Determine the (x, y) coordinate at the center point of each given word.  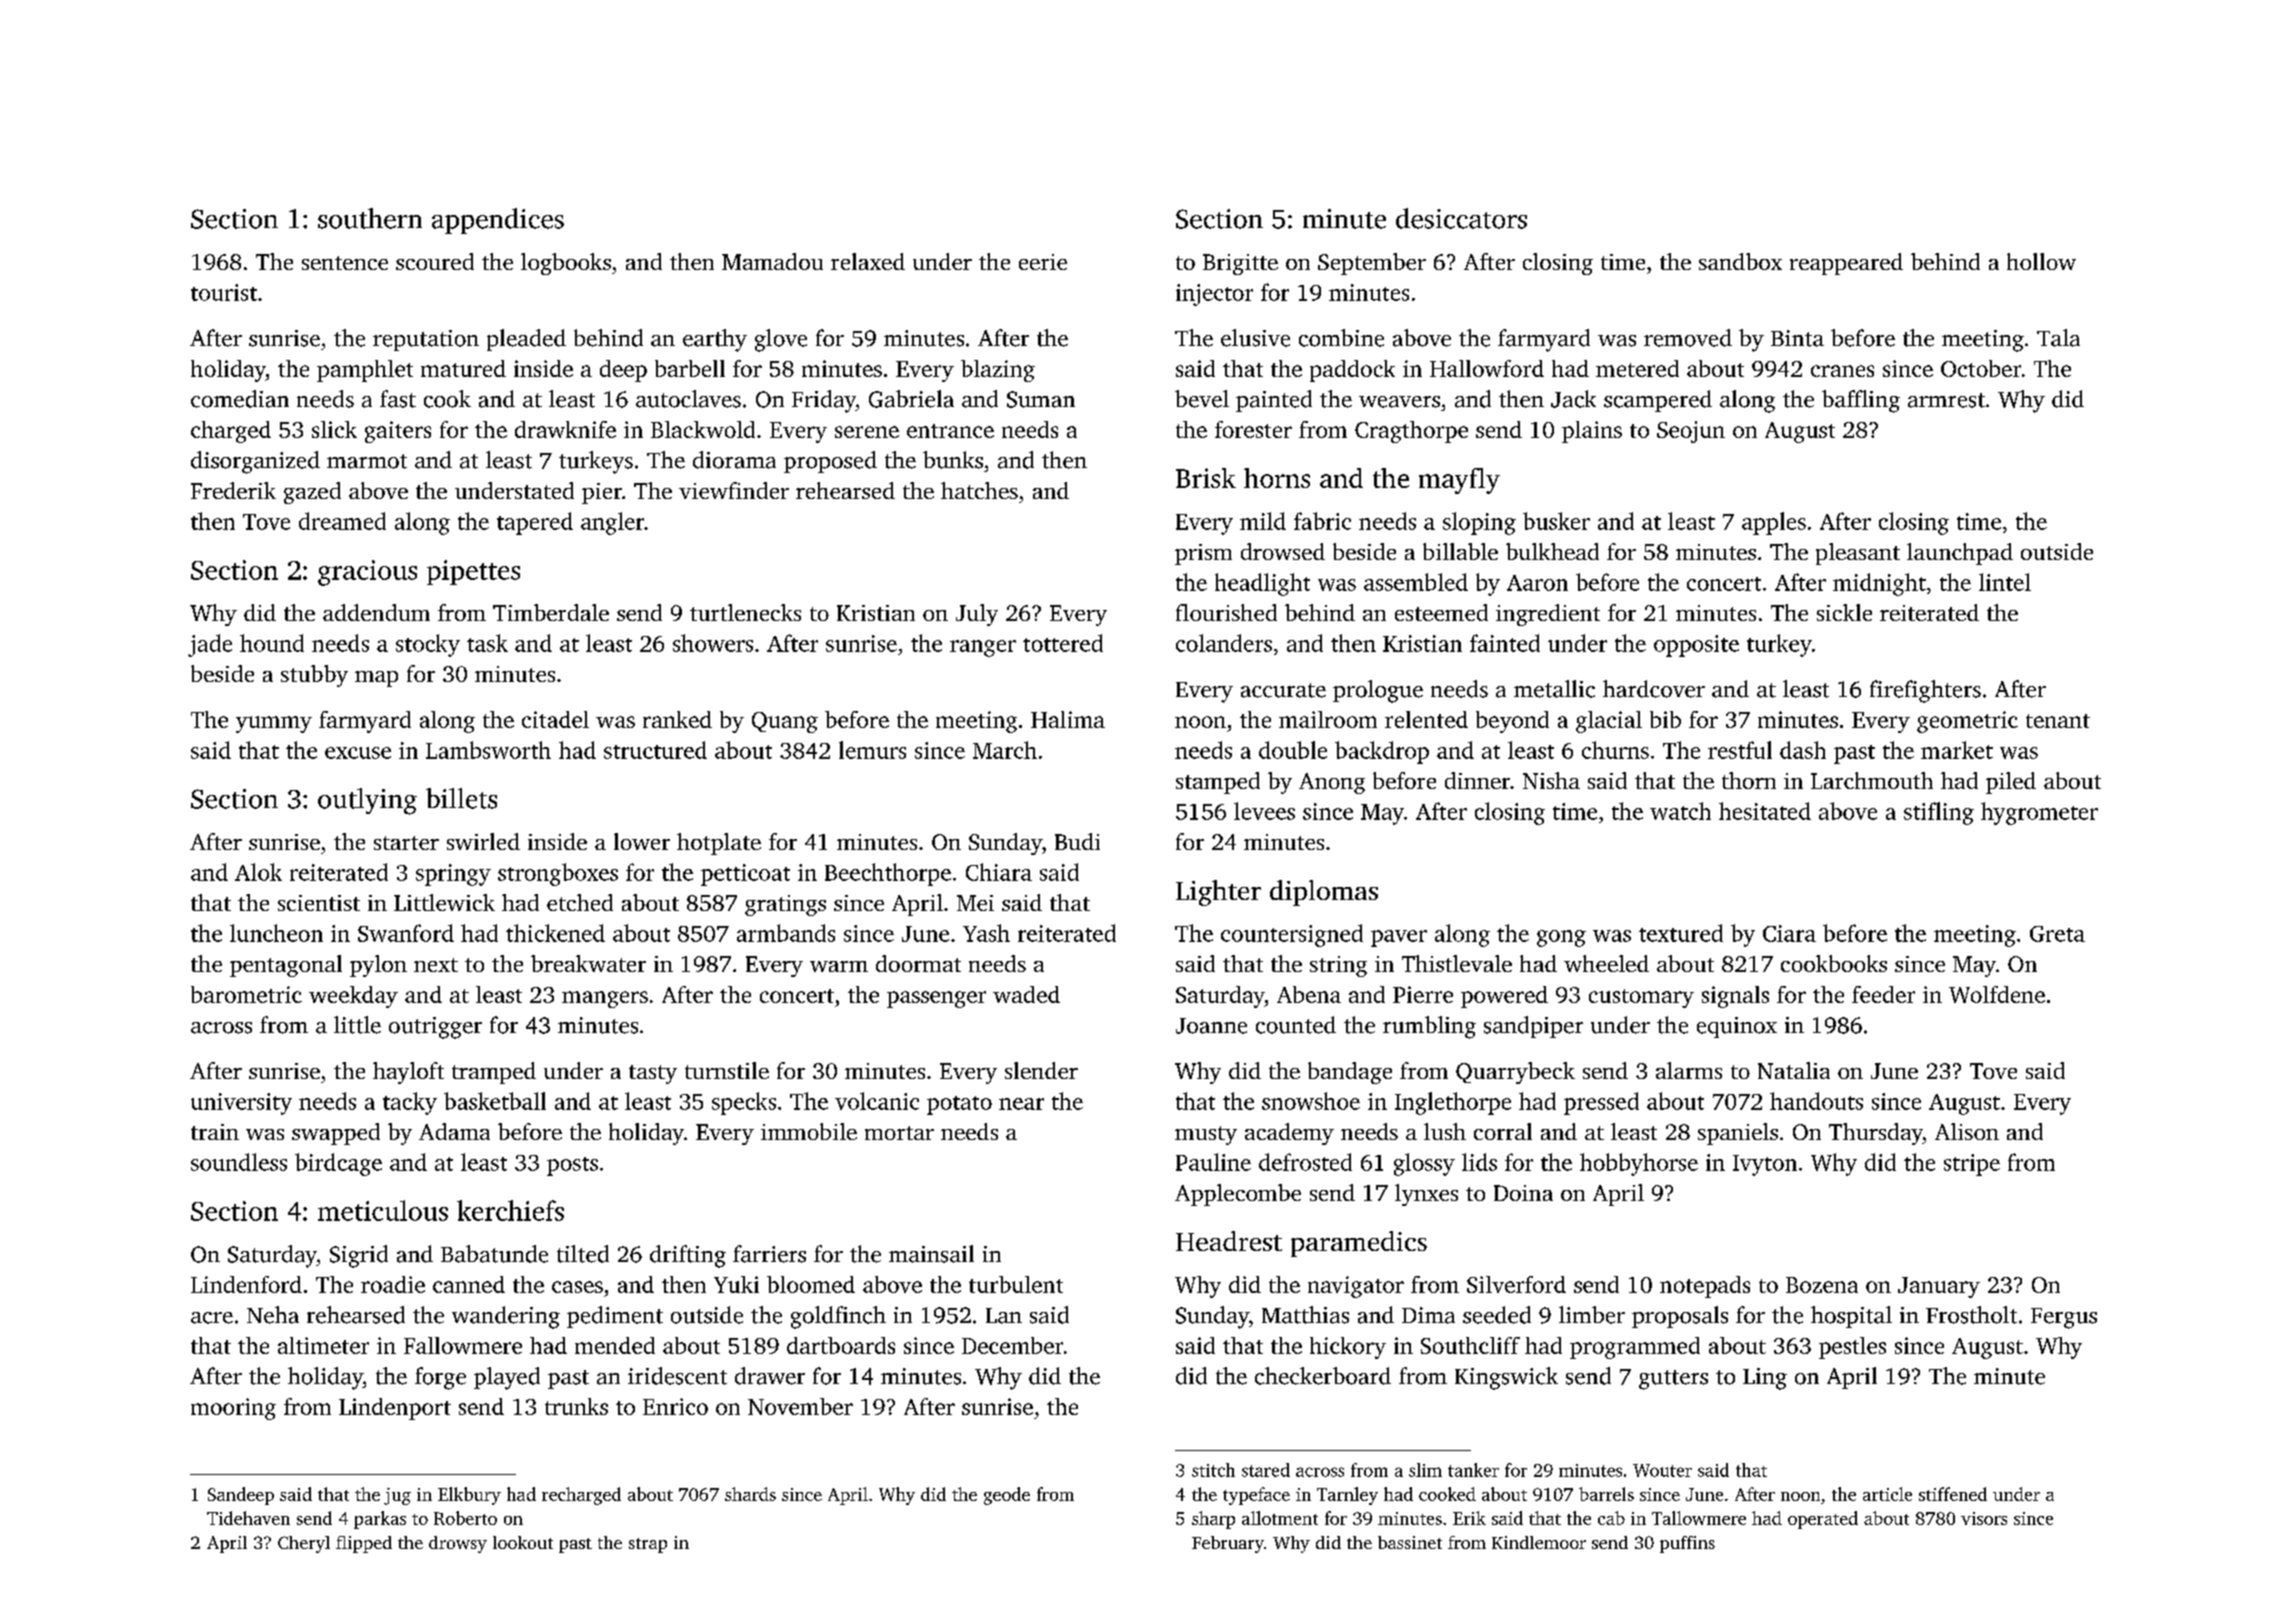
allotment (1280, 1518)
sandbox (1740, 261)
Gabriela (911, 399)
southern (370, 218)
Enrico (675, 1406)
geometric (1967, 722)
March (1005, 750)
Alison (1967, 1131)
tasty (653, 1074)
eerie (1043, 262)
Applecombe (1238, 1195)
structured (655, 750)
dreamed (342, 521)
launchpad (1960, 554)
